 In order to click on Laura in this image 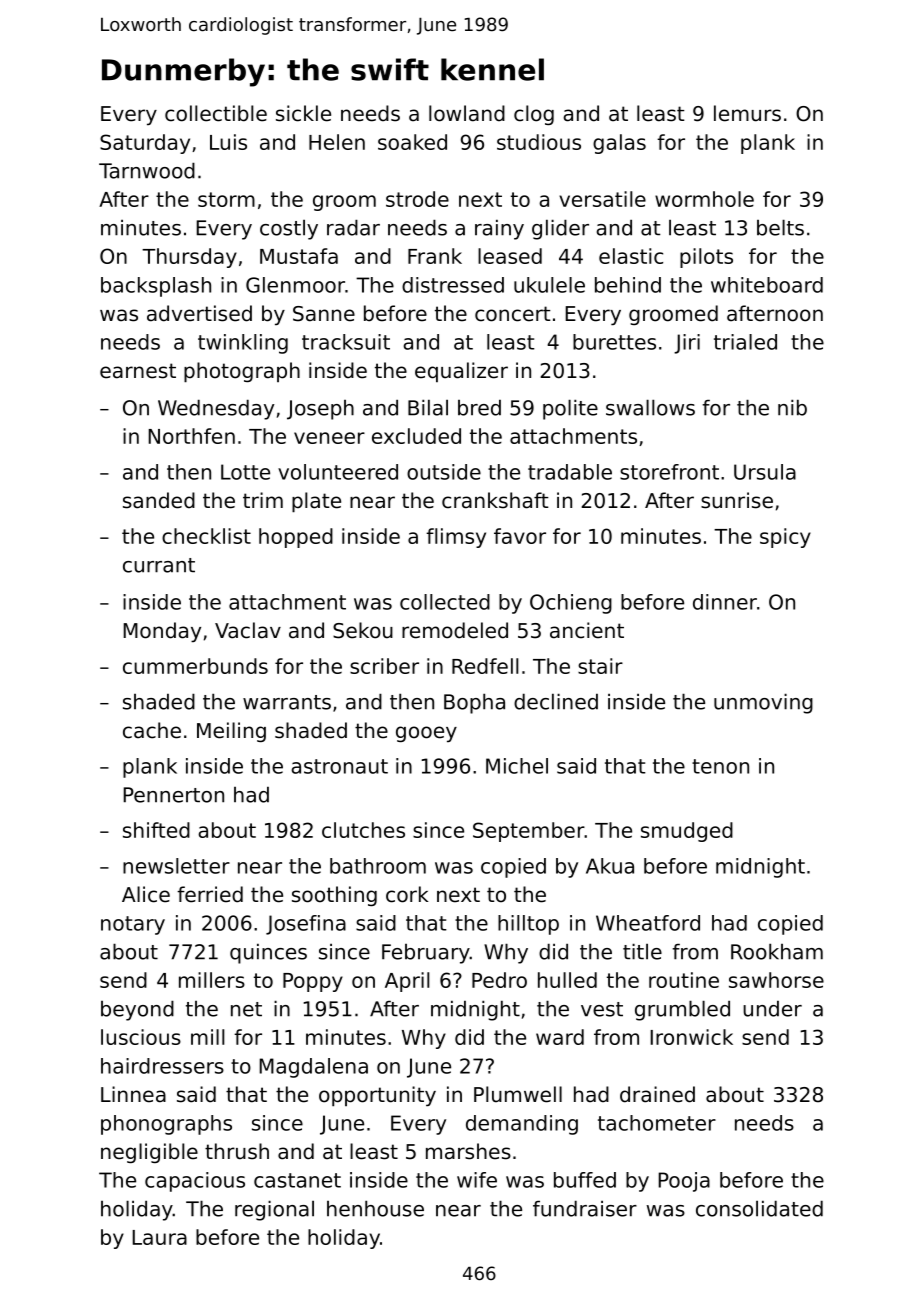, I will do `click(159, 1237)`.
